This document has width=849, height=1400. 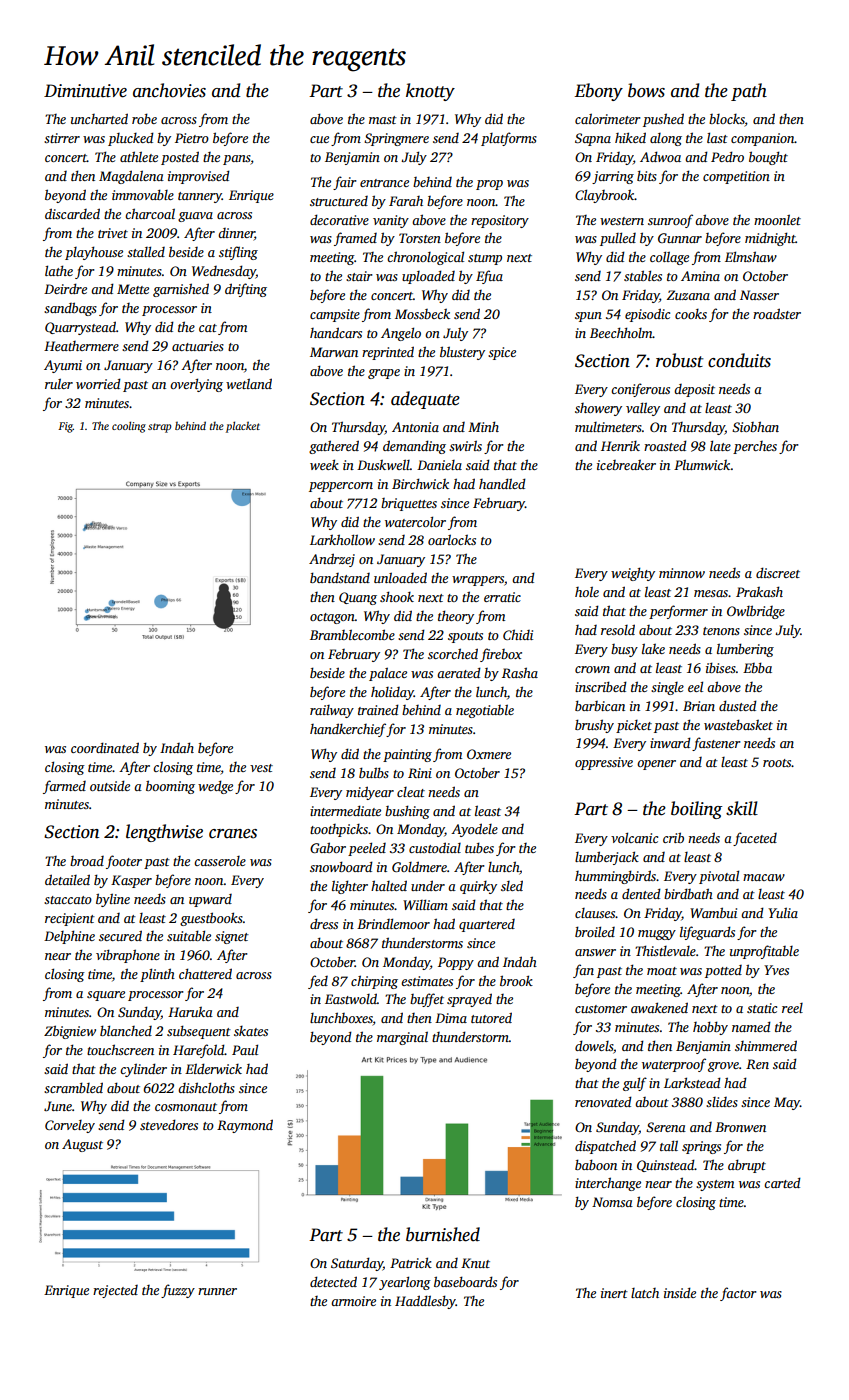 I want to click on coordinated, so click(x=105, y=747).
